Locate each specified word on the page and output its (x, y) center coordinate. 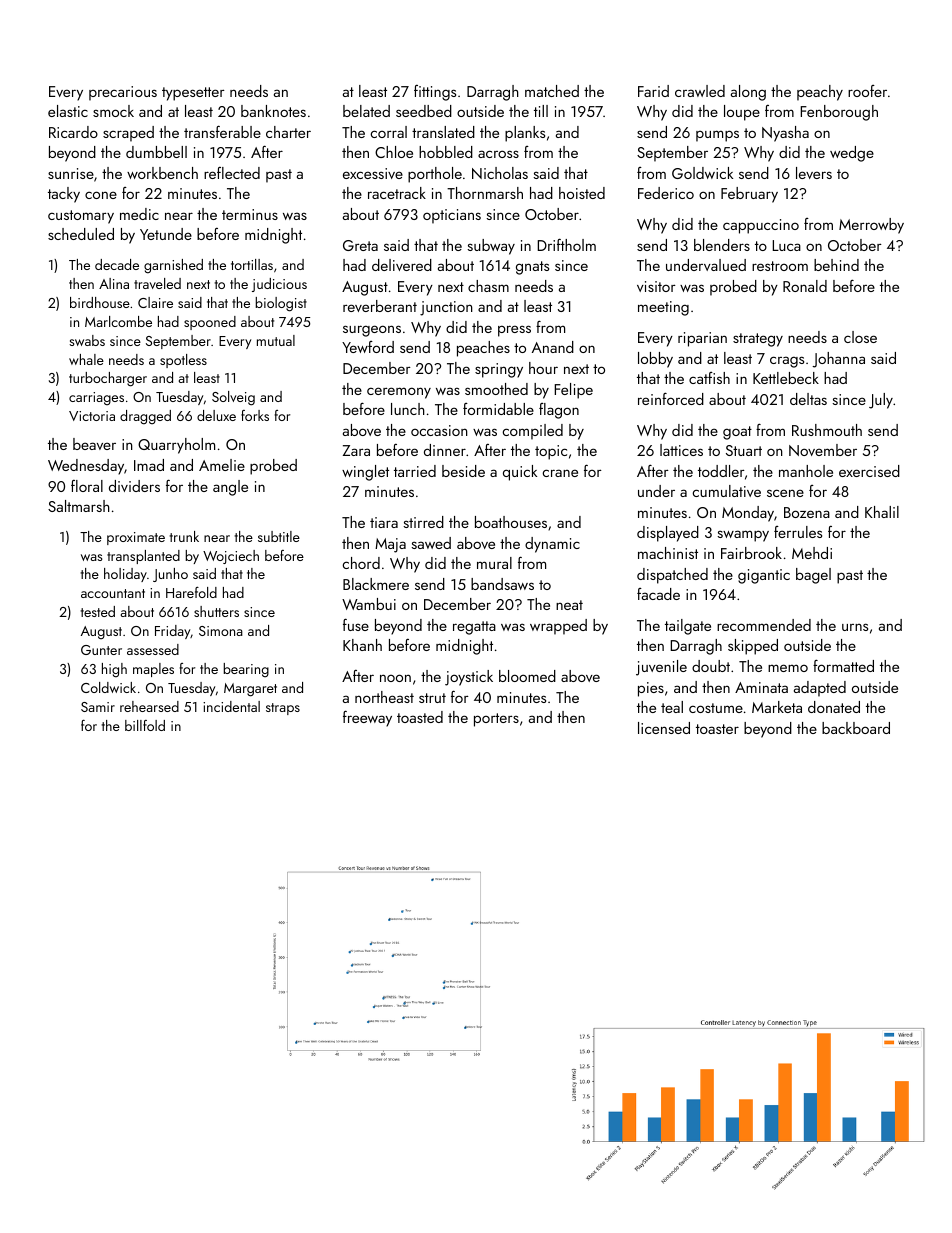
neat (569, 605)
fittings (435, 93)
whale (86, 359)
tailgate (688, 627)
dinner (445, 450)
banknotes (273, 111)
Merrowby (871, 226)
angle (230, 488)
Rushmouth (827, 430)
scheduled (81, 234)
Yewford (368, 347)
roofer (867, 91)
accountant (113, 593)
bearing (246, 670)
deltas (808, 399)
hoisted (582, 193)
